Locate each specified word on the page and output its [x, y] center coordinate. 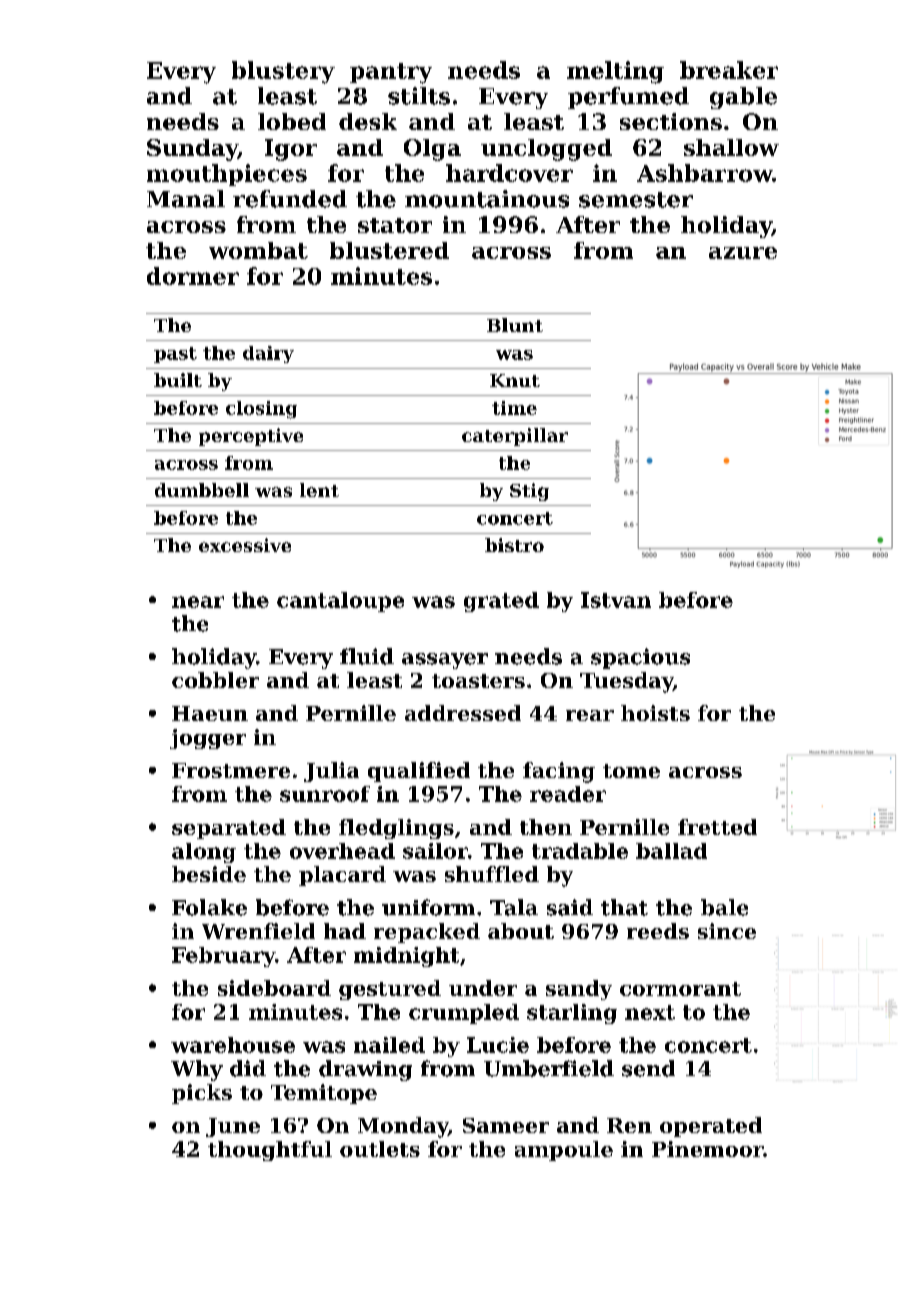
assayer [445, 661]
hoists [655, 713]
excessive [245, 545]
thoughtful [270, 1151]
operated [711, 1127]
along [204, 853]
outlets [380, 1149]
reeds [658, 931]
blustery [283, 72]
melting [615, 72]
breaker [729, 70]
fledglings [396, 829]
